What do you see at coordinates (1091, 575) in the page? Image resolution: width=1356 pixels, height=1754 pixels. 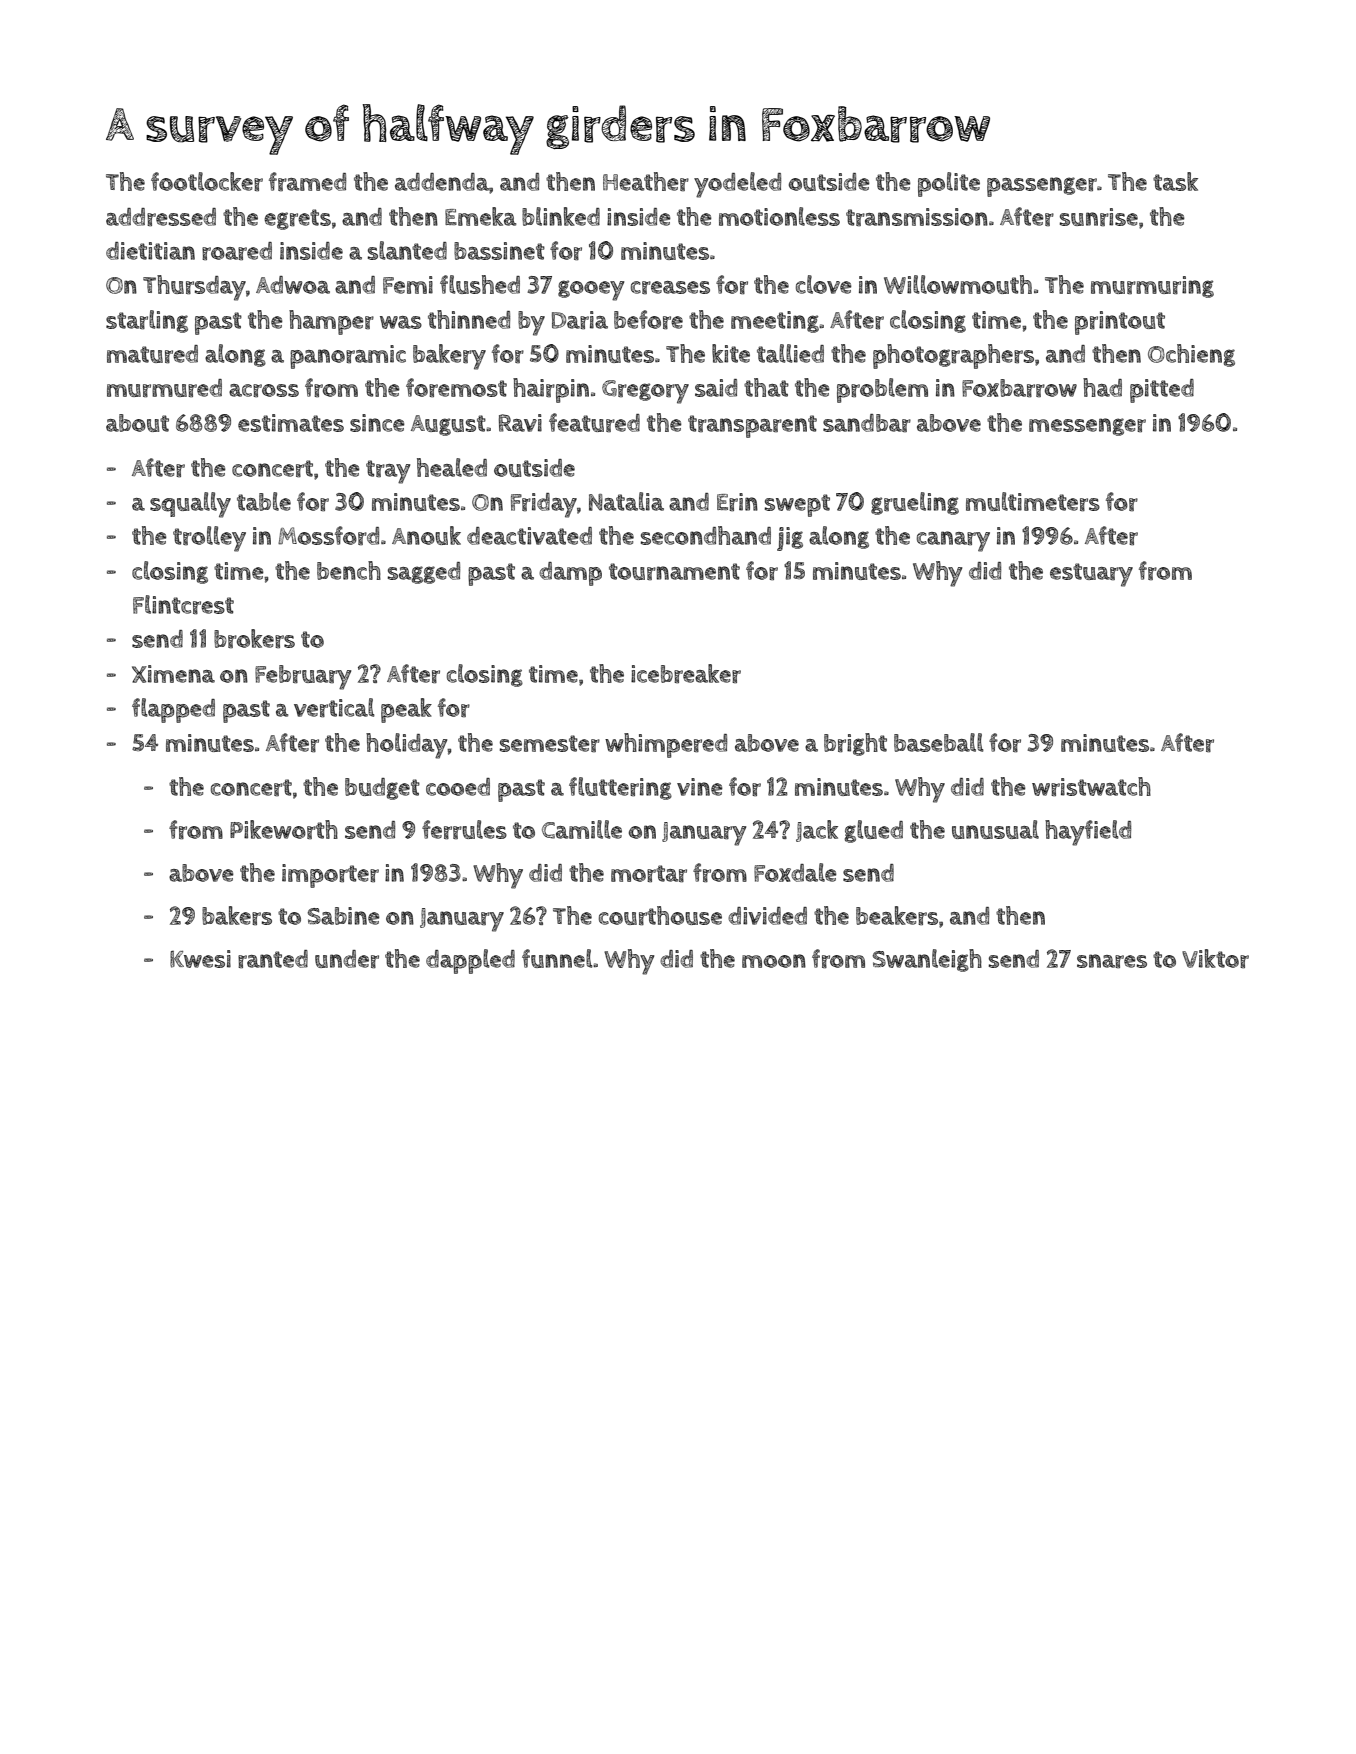 I see `estuary` at bounding box center [1091, 575].
